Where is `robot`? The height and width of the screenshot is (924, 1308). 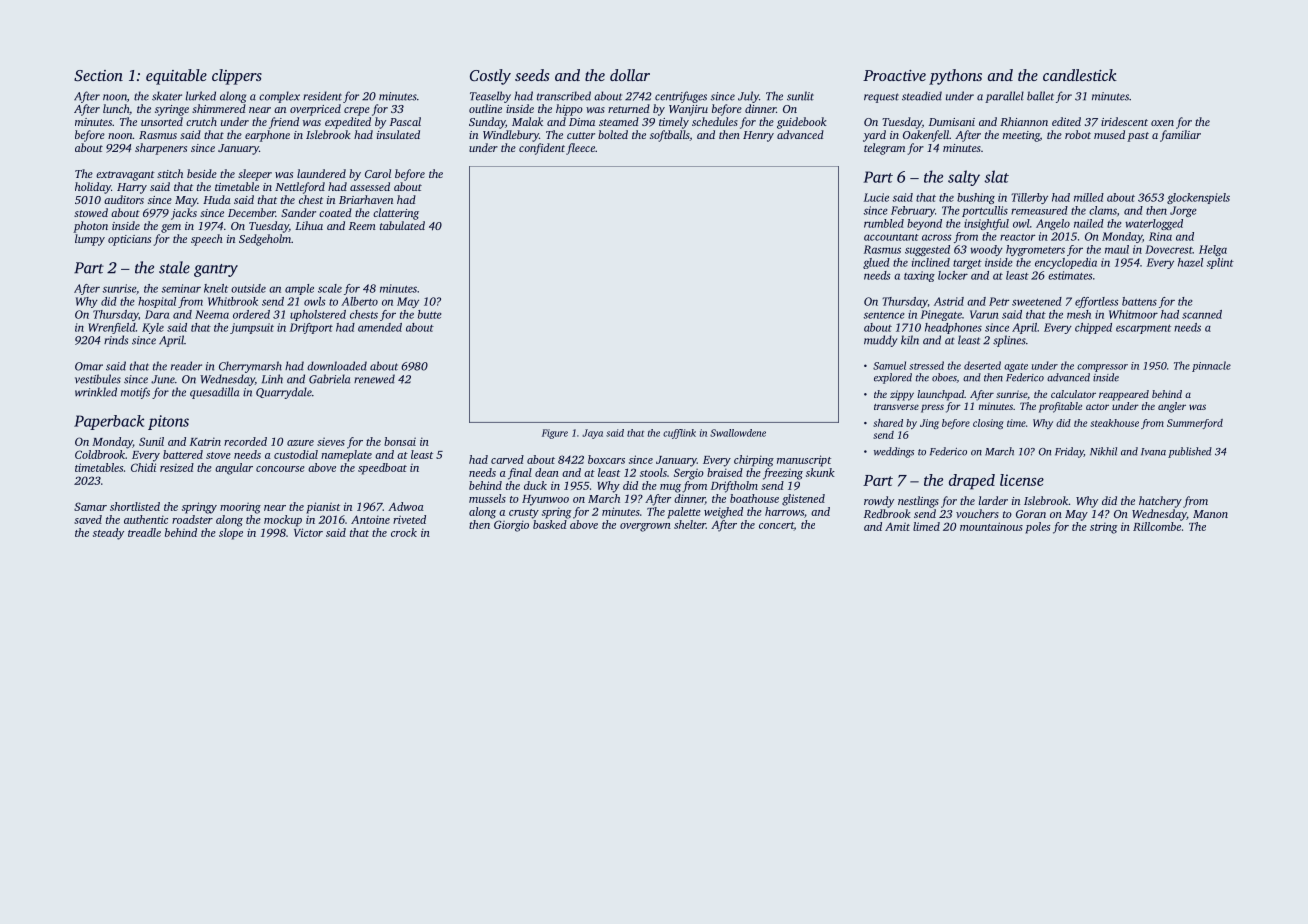 robot is located at coordinates (1078, 134).
